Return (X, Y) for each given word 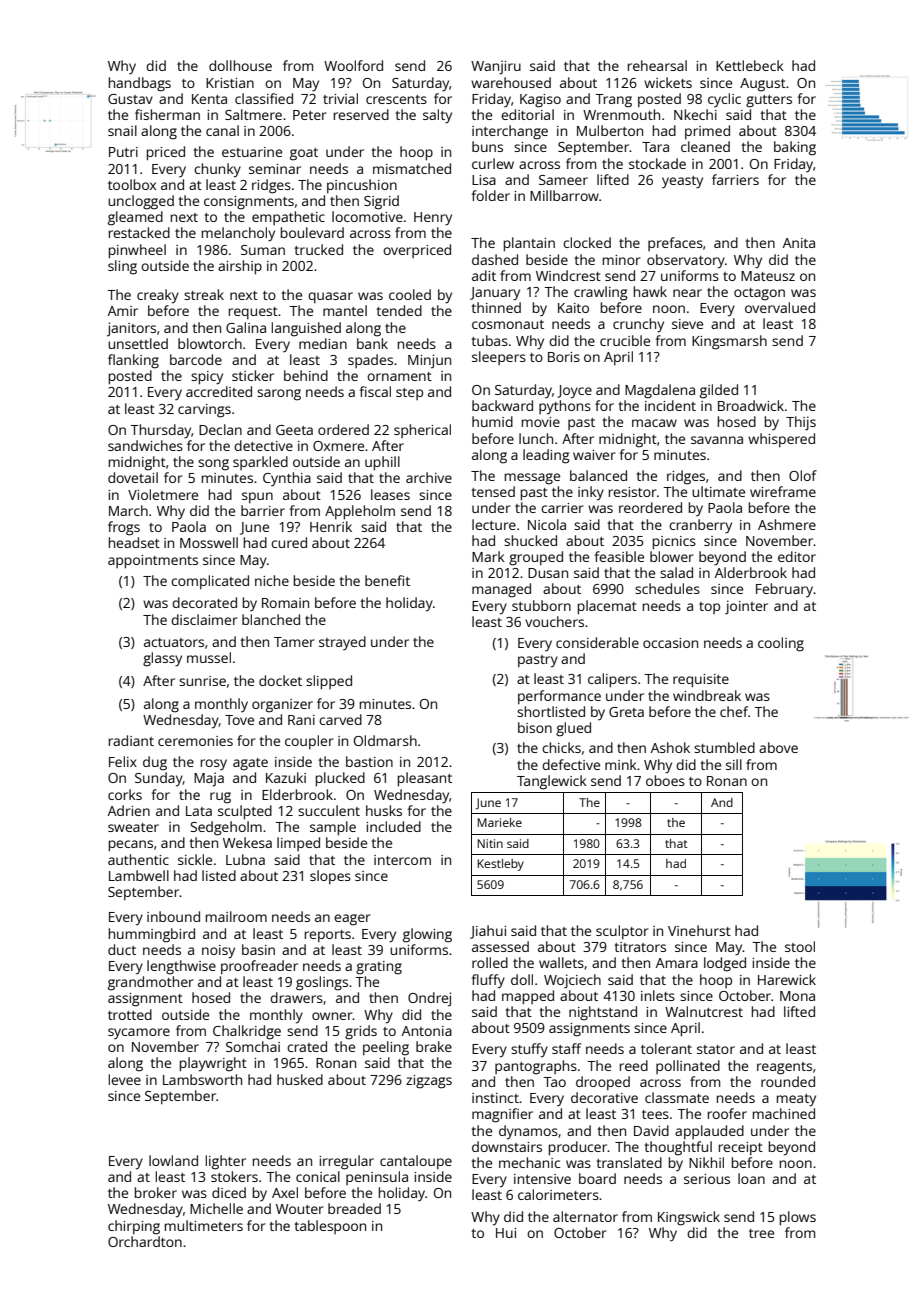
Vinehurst (699, 930)
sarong (279, 395)
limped (298, 844)
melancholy (238, 234)
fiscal (375, 391)
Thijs (801, 423)
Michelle (216, 1208)
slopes (330, 877)
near (687, 293)
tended (399, 310)
